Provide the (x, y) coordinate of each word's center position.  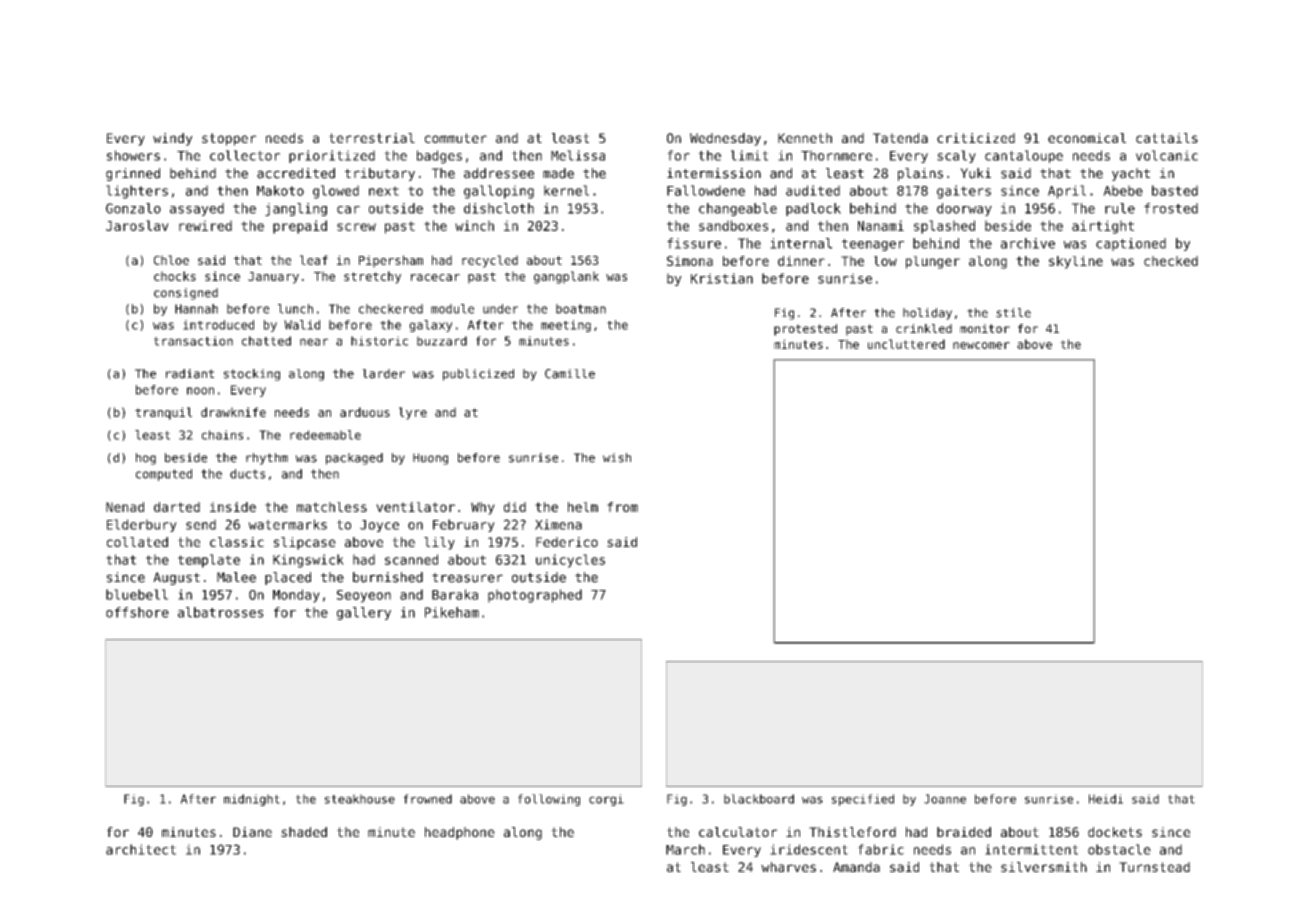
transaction (193, 341)
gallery (364, 613)
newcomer (981, 345)
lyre (413, 413)
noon (200, 391)
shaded (304, 832)
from (622, 507)
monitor (985, 328)
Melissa (578, 155)
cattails (1167, 138)
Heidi (1106, 799)
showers (133, 155)
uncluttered (906, 344)
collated (137, 542)
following (549, 800)
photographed (535, 596)
